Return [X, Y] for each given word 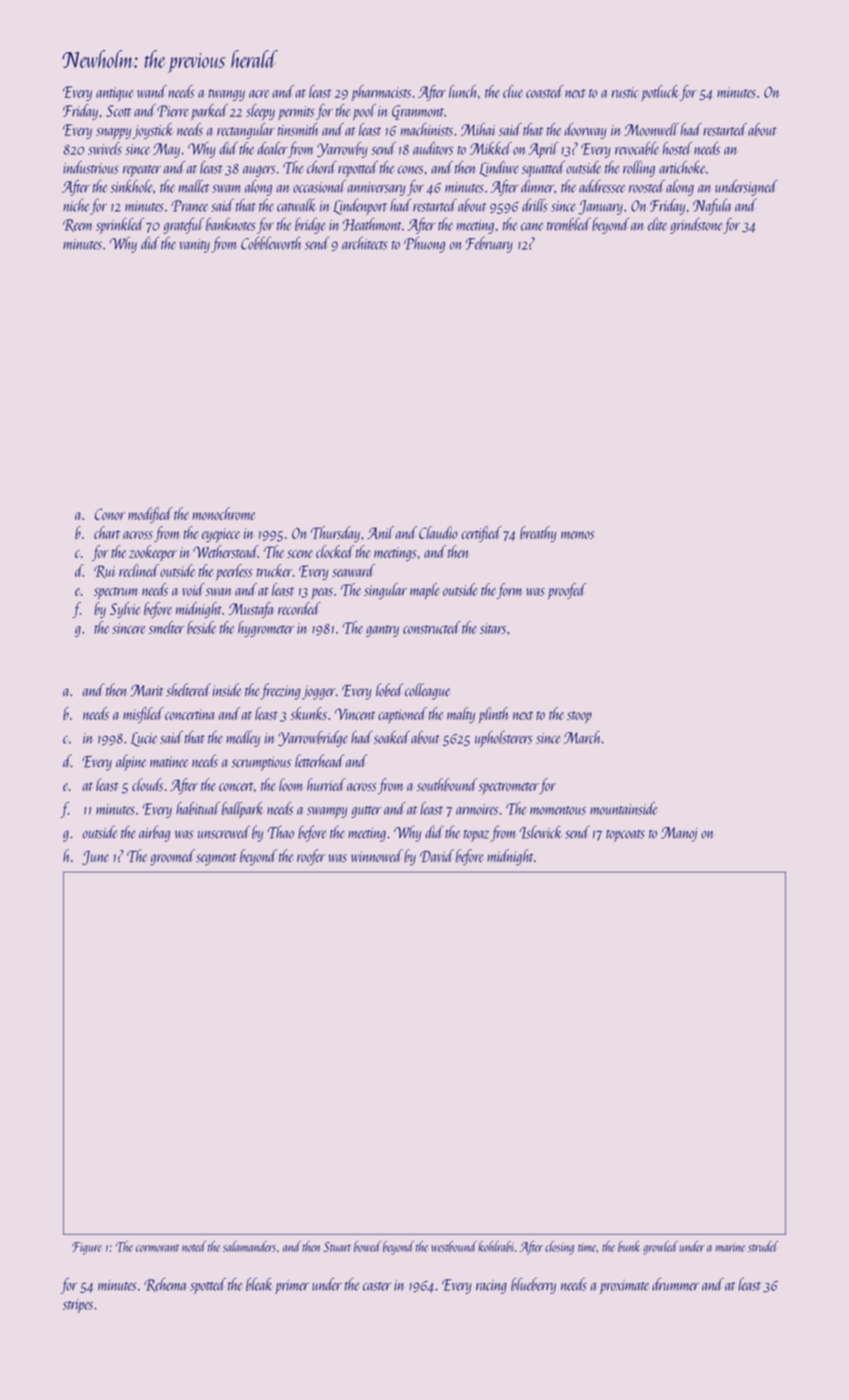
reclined [139, 570]
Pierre [173, 111]
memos [577, 535]
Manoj [679, 834]
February [489, 244]
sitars [493, 628]
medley [243, 739]
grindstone [696, 225]
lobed [389, 690]
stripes [78, 1306]
